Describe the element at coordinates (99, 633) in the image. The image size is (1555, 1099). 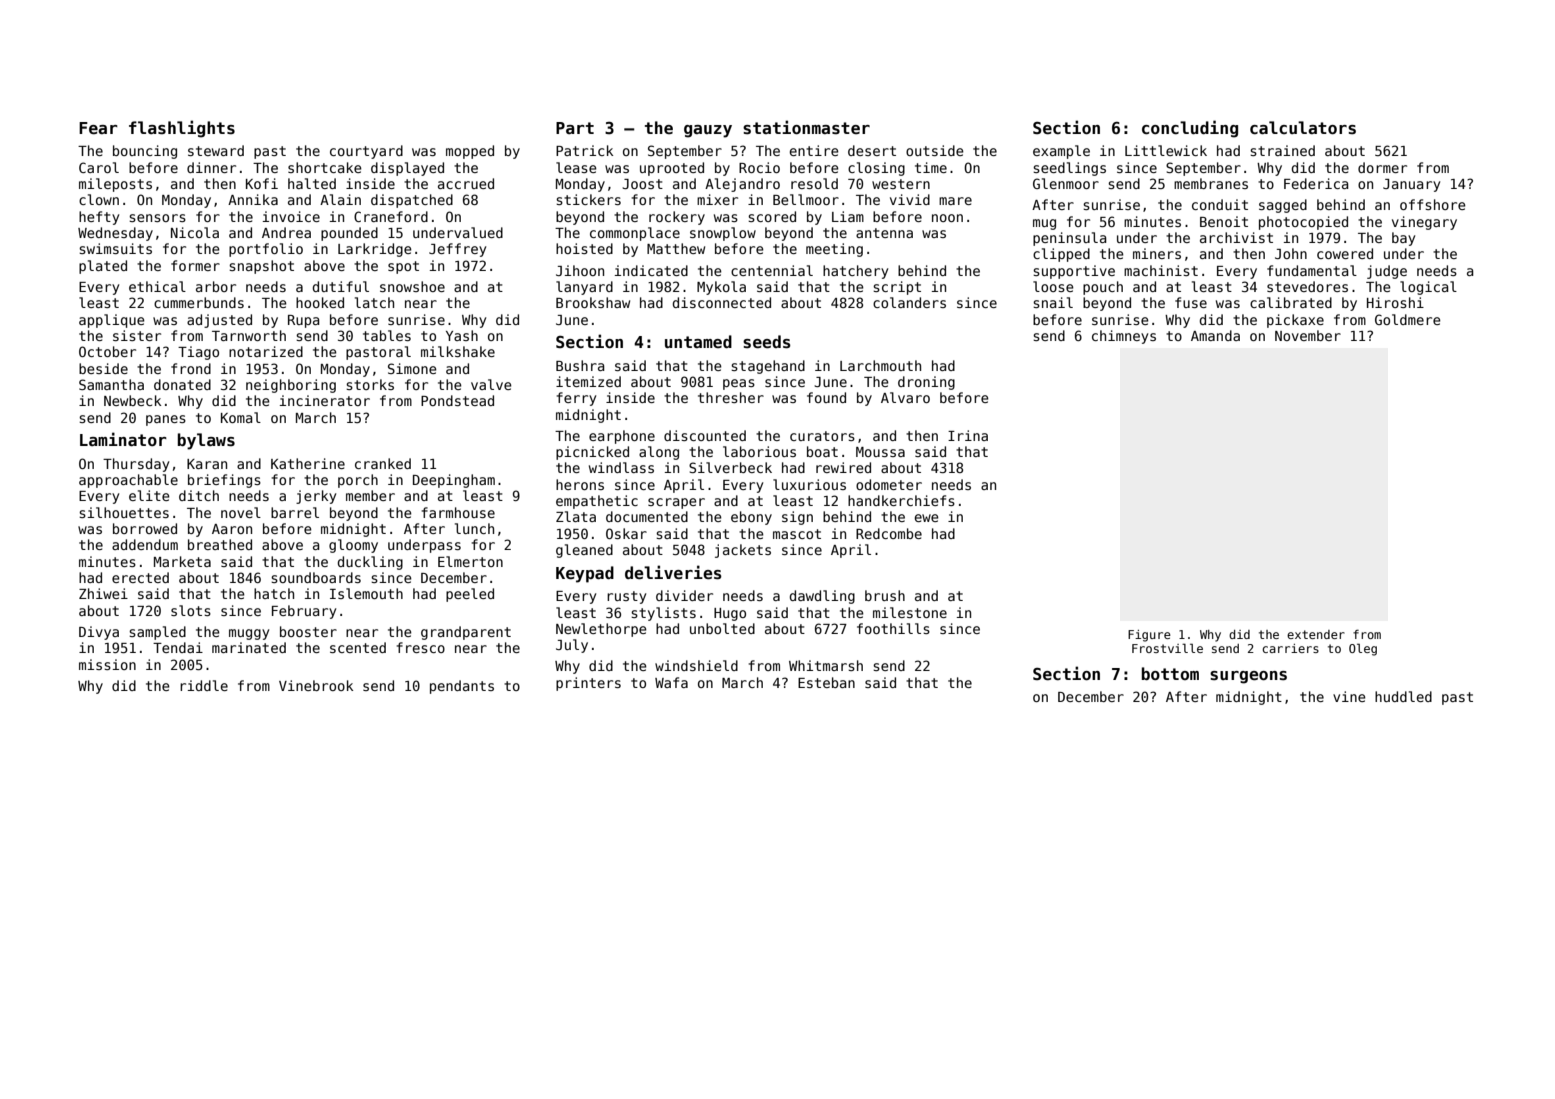
I see `Divya` at that location.
